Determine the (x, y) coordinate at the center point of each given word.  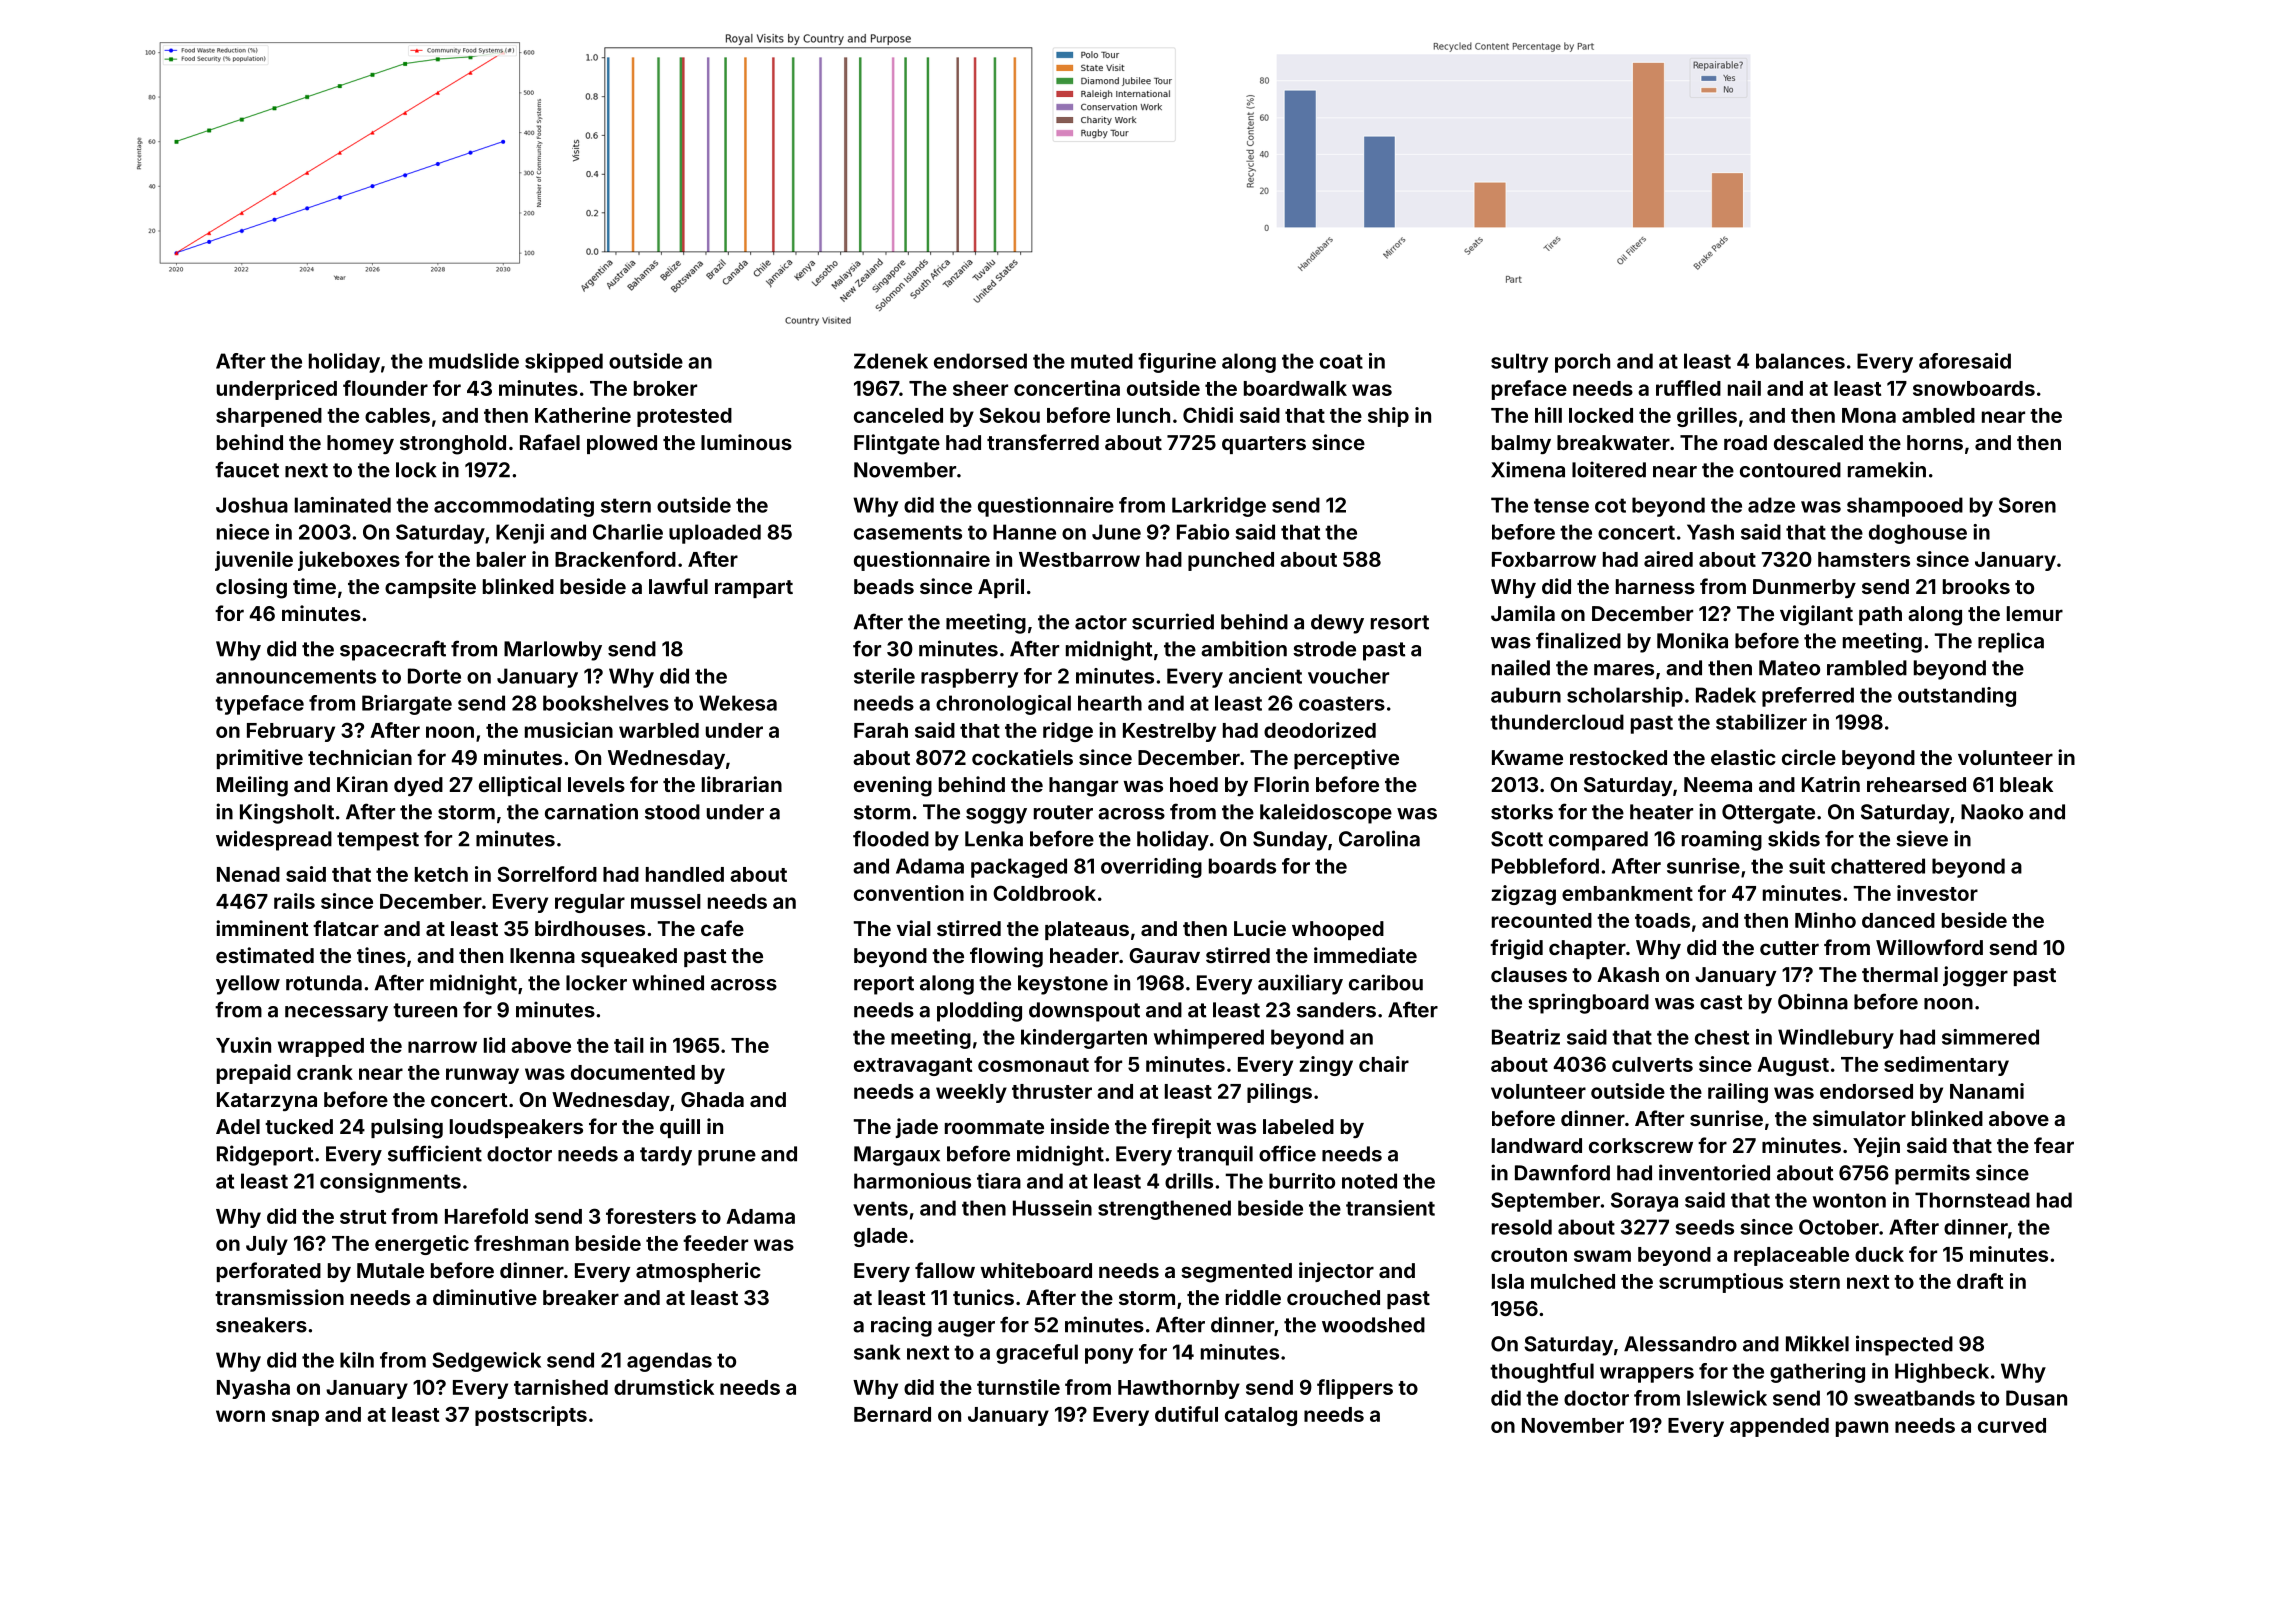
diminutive (485, 1297)
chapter (1587, 949)
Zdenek (891, 361)
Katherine (583, 415)
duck (1879, 1254)
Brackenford (615, 559)
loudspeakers (516, 1128)
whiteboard (1036, 1270)
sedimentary (1946, 1066)
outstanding (1957, 697)
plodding (979, 1011)
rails (294, 901)
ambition (1244, 648)
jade (916, 1128)
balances (1800, 361)
